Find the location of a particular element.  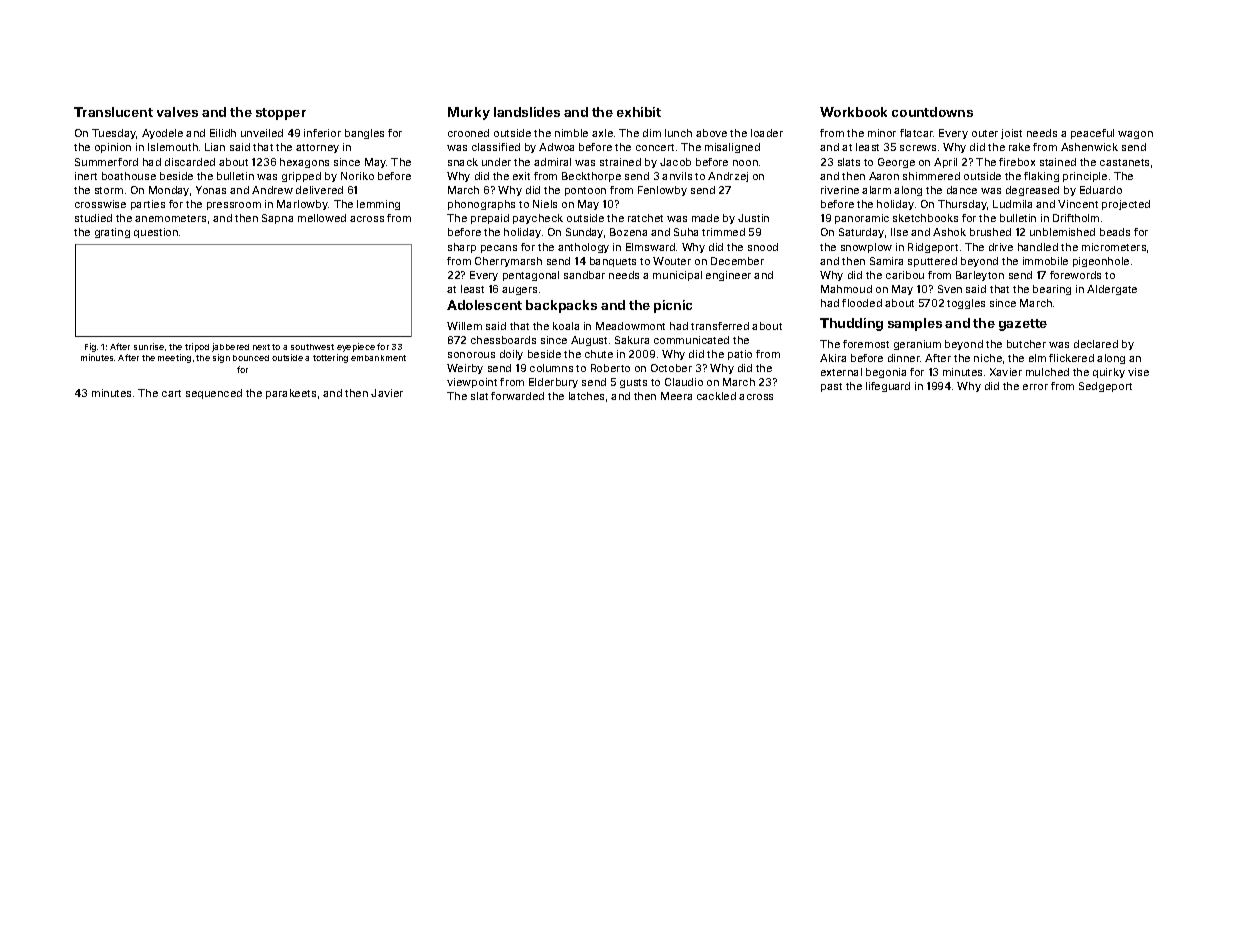

under is located at coordinates (496, 162).
